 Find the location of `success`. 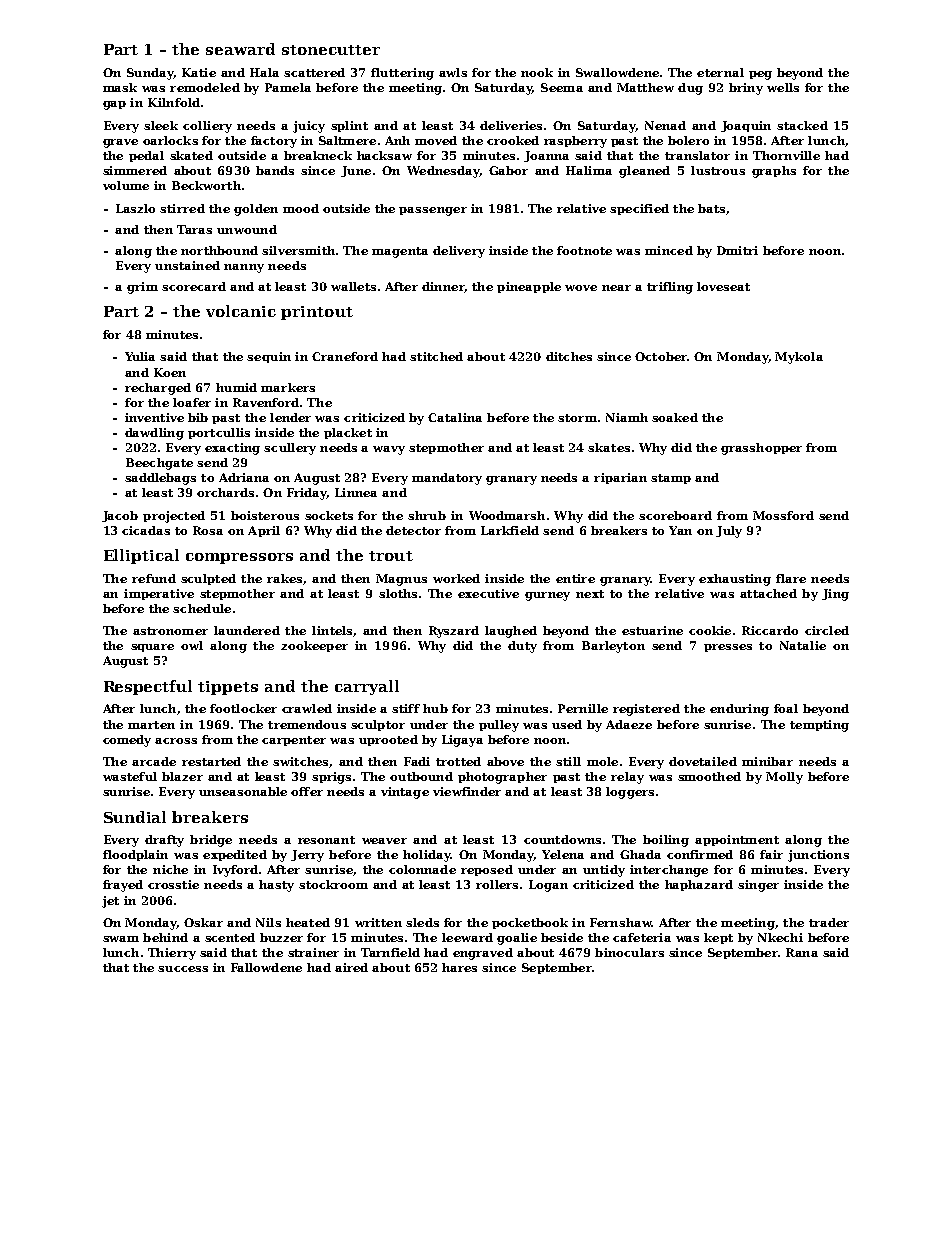

success is located at coordinates (183, 969).
